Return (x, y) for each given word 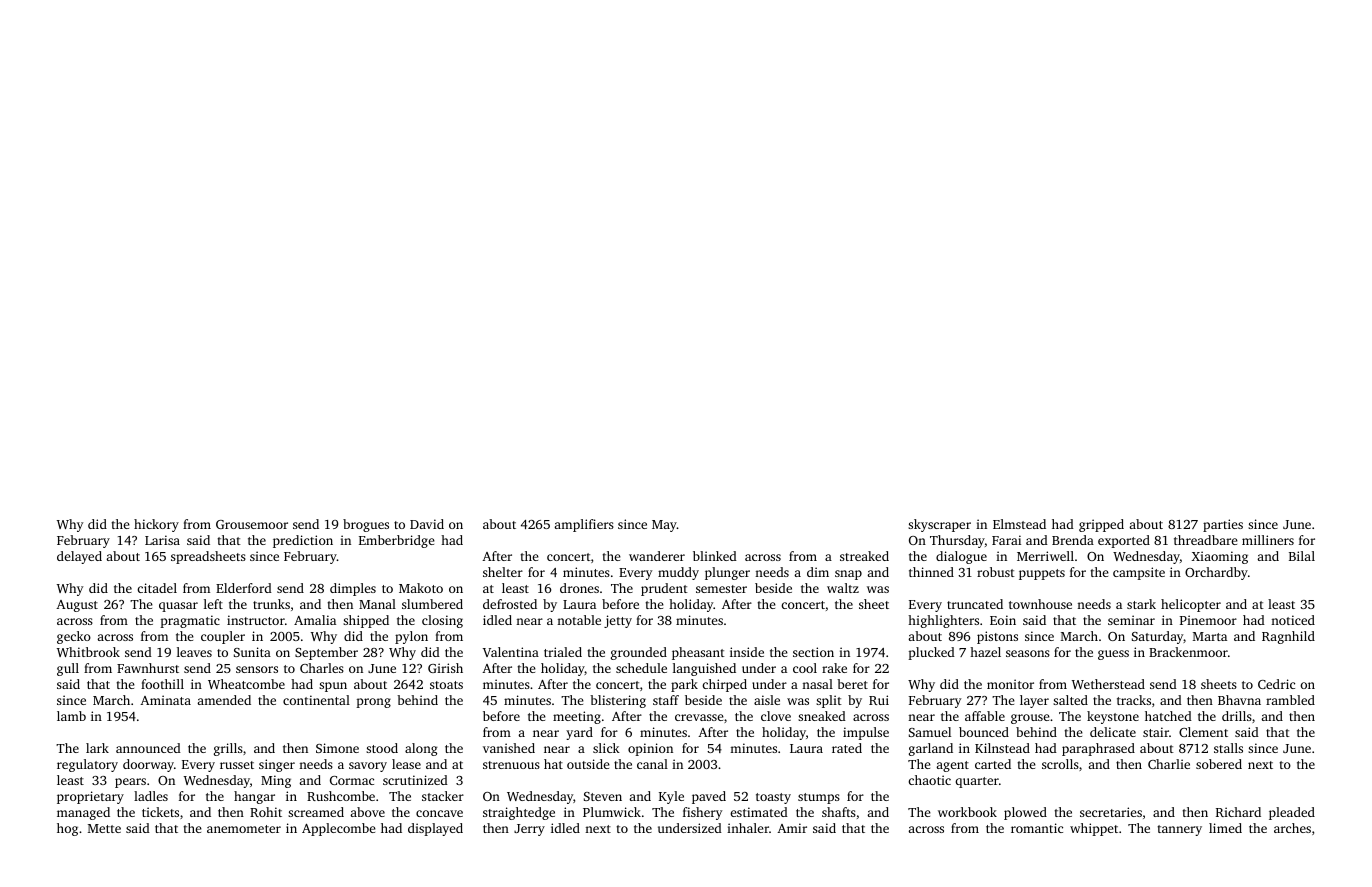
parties (1223, 525)
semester (721, 589)
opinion (650, 749)
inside (747, 652)
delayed (79, 557)
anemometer (244, 829)
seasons (1028, 653)
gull (68, 669)
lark (97, 748)
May (664, 526)
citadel (157, 588)
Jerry (529, 830)
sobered (1219, 764)
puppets (1042, 574)
